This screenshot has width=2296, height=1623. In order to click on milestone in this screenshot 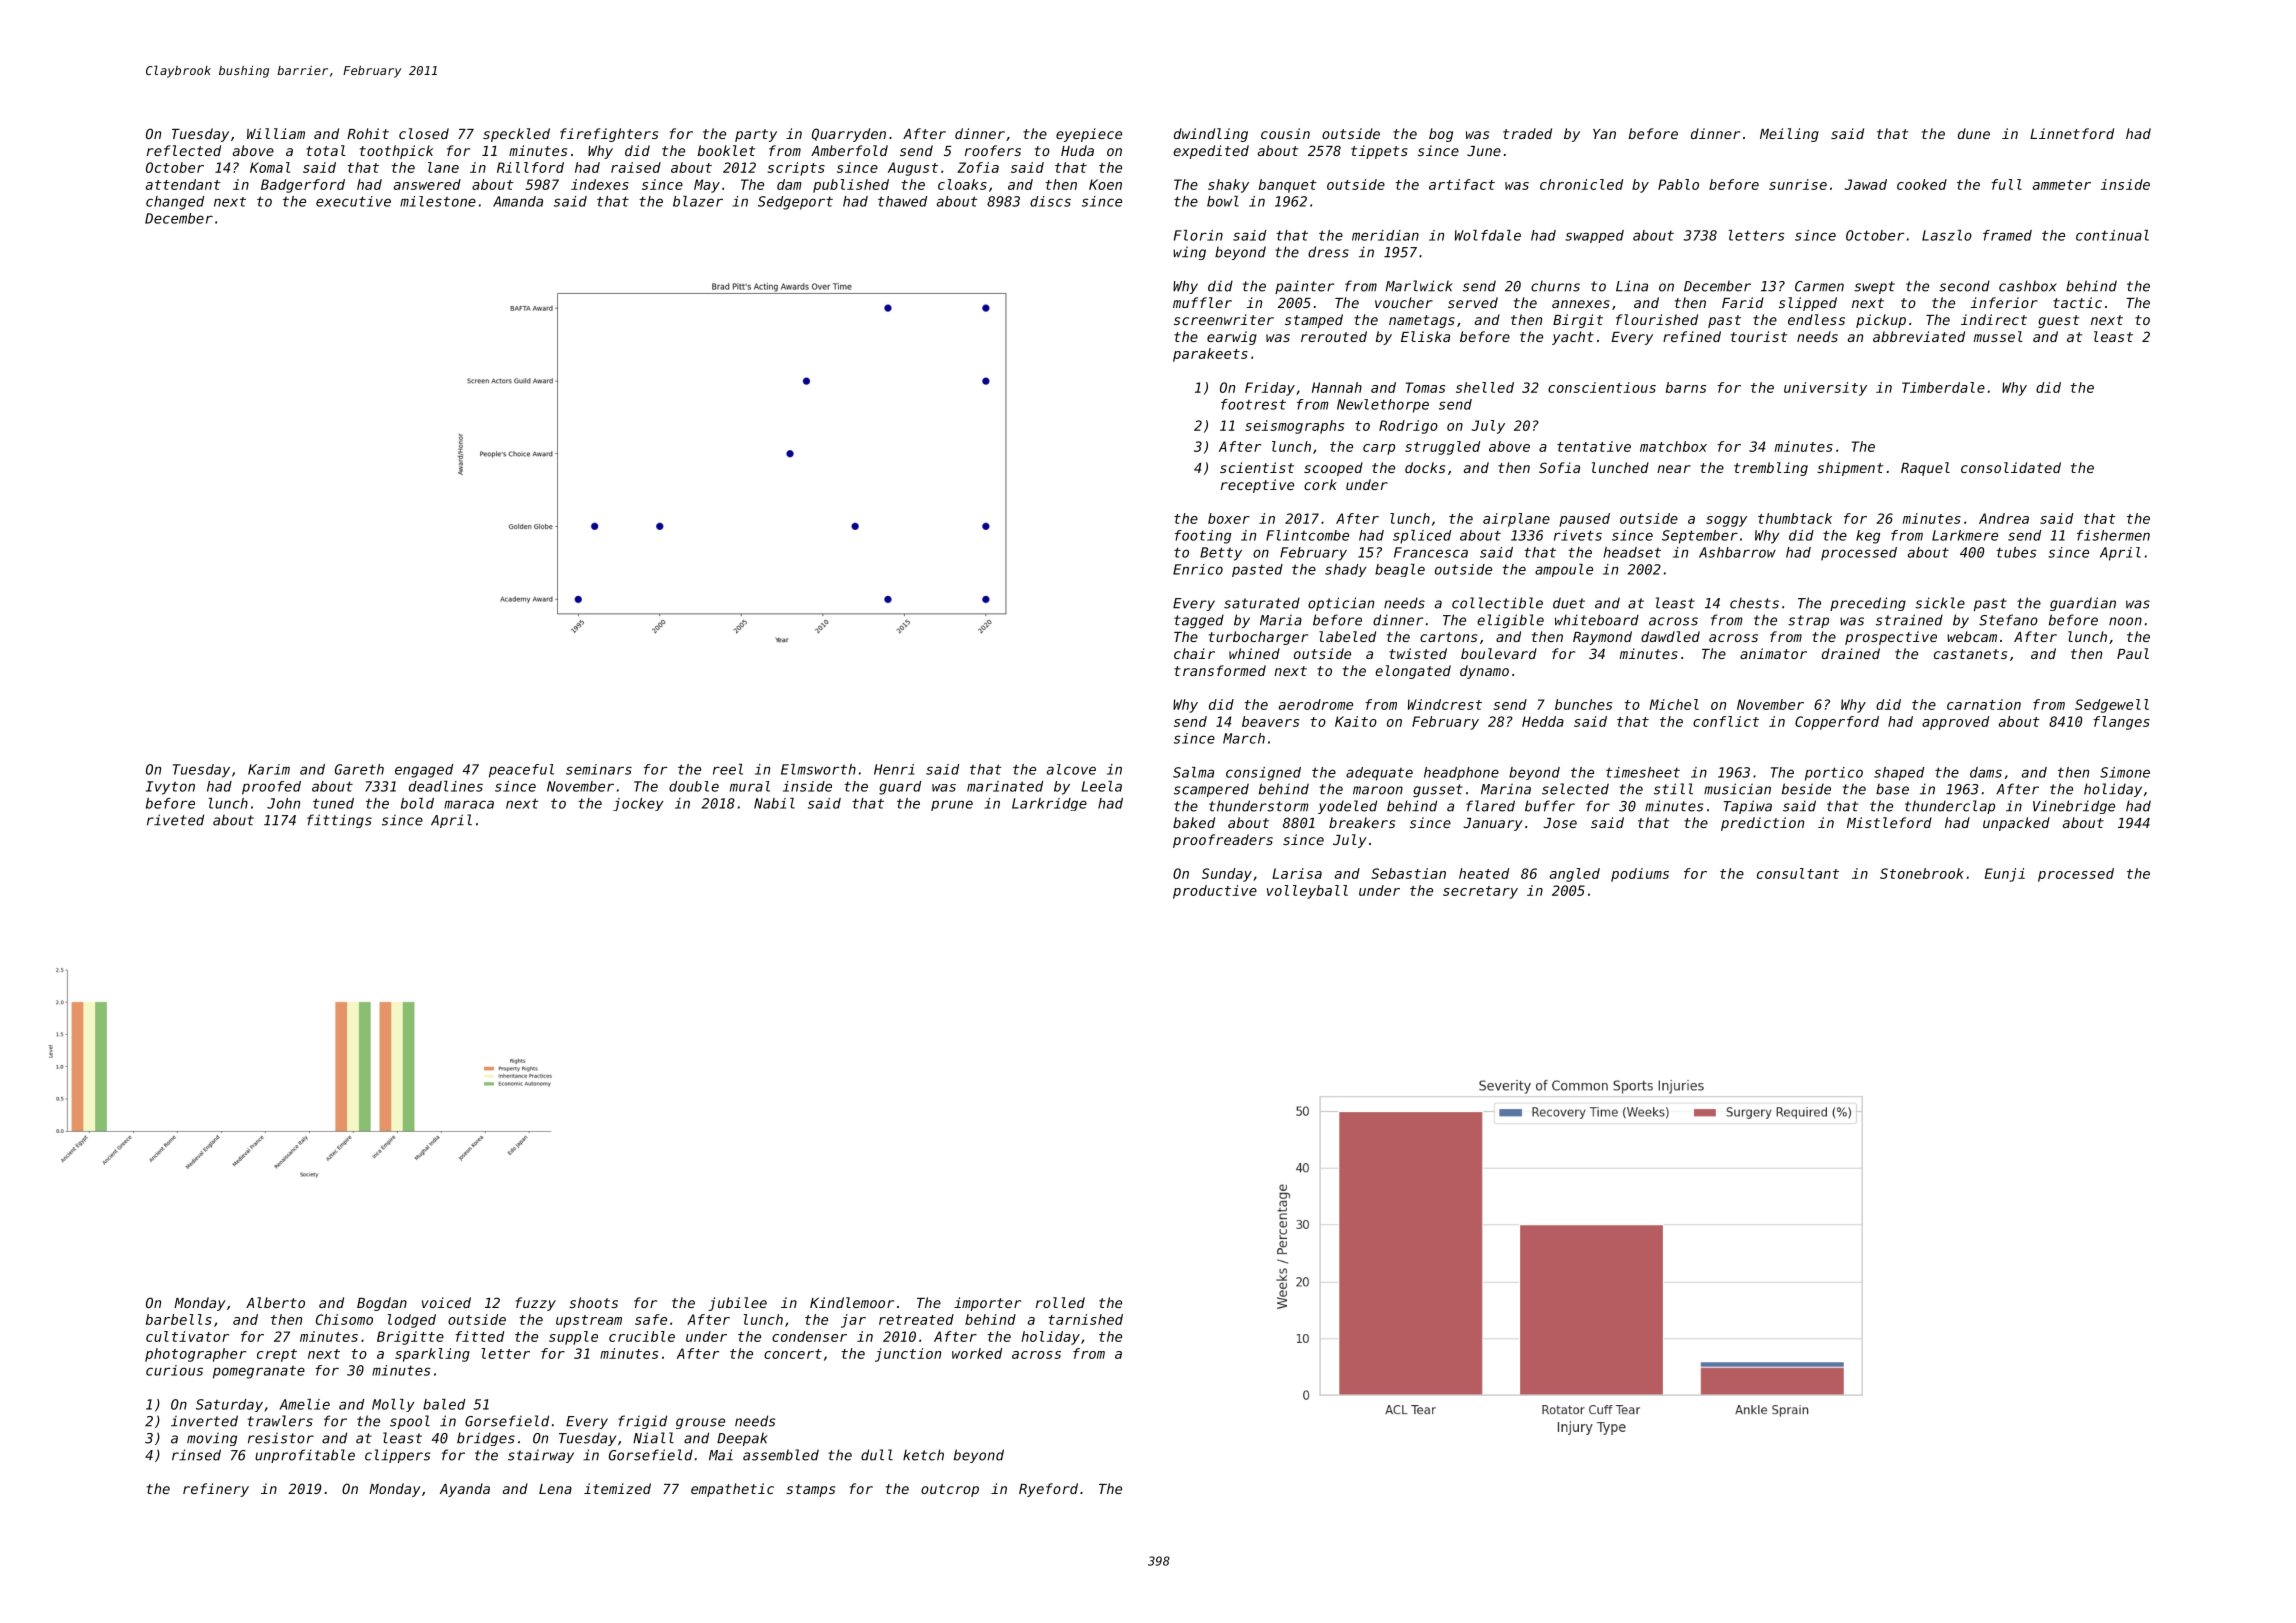, I will do `click(438, 201)`.
